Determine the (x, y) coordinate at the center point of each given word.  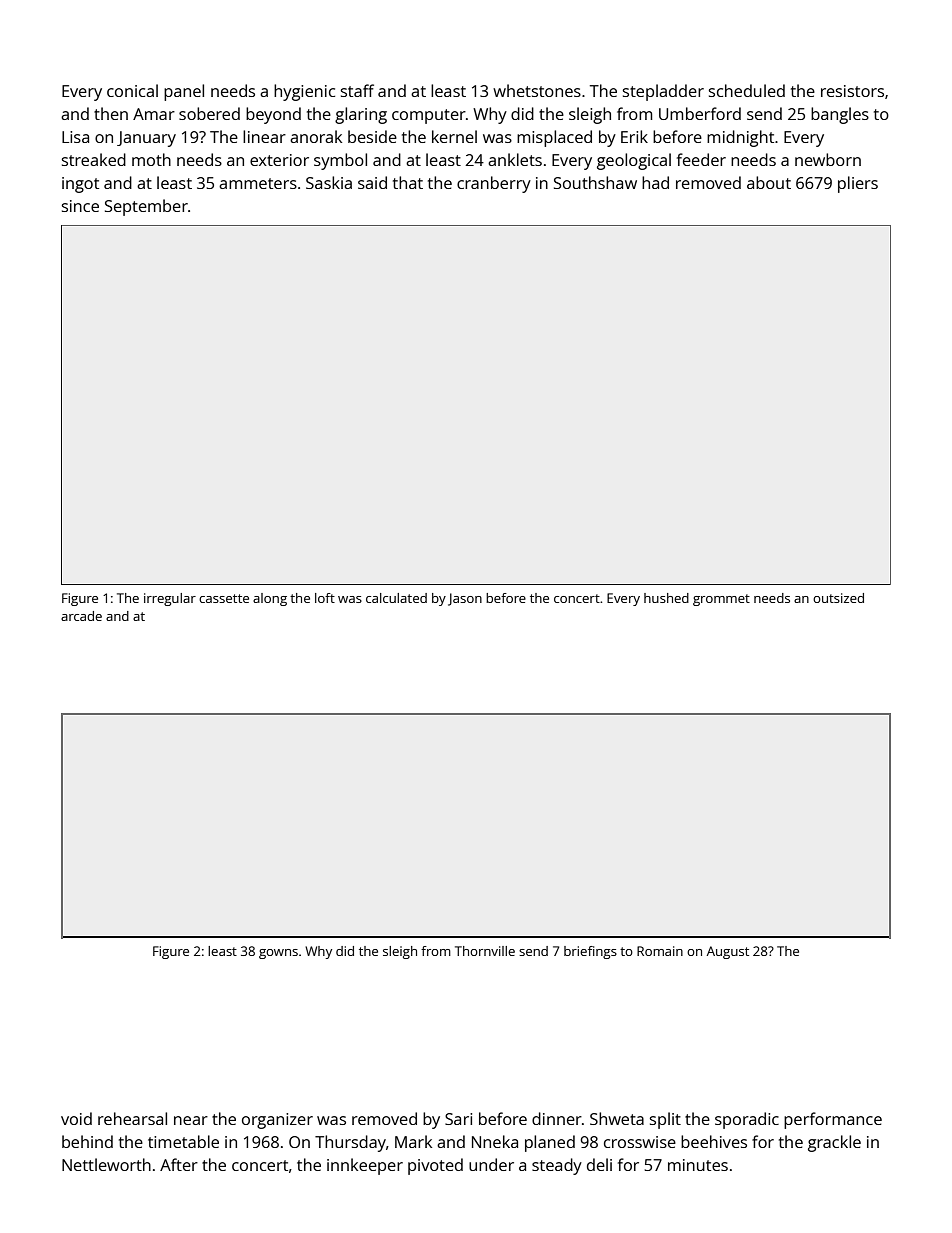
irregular (170, 599)
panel (184, 92)
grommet (721, 600)
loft (325, 598)
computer (429, 116)
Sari (458, 1119)
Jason (465, 599)
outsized (838, 598)
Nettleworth (106, 1164)
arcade (81, 616)
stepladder (663, 92)
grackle (834, 1143)
